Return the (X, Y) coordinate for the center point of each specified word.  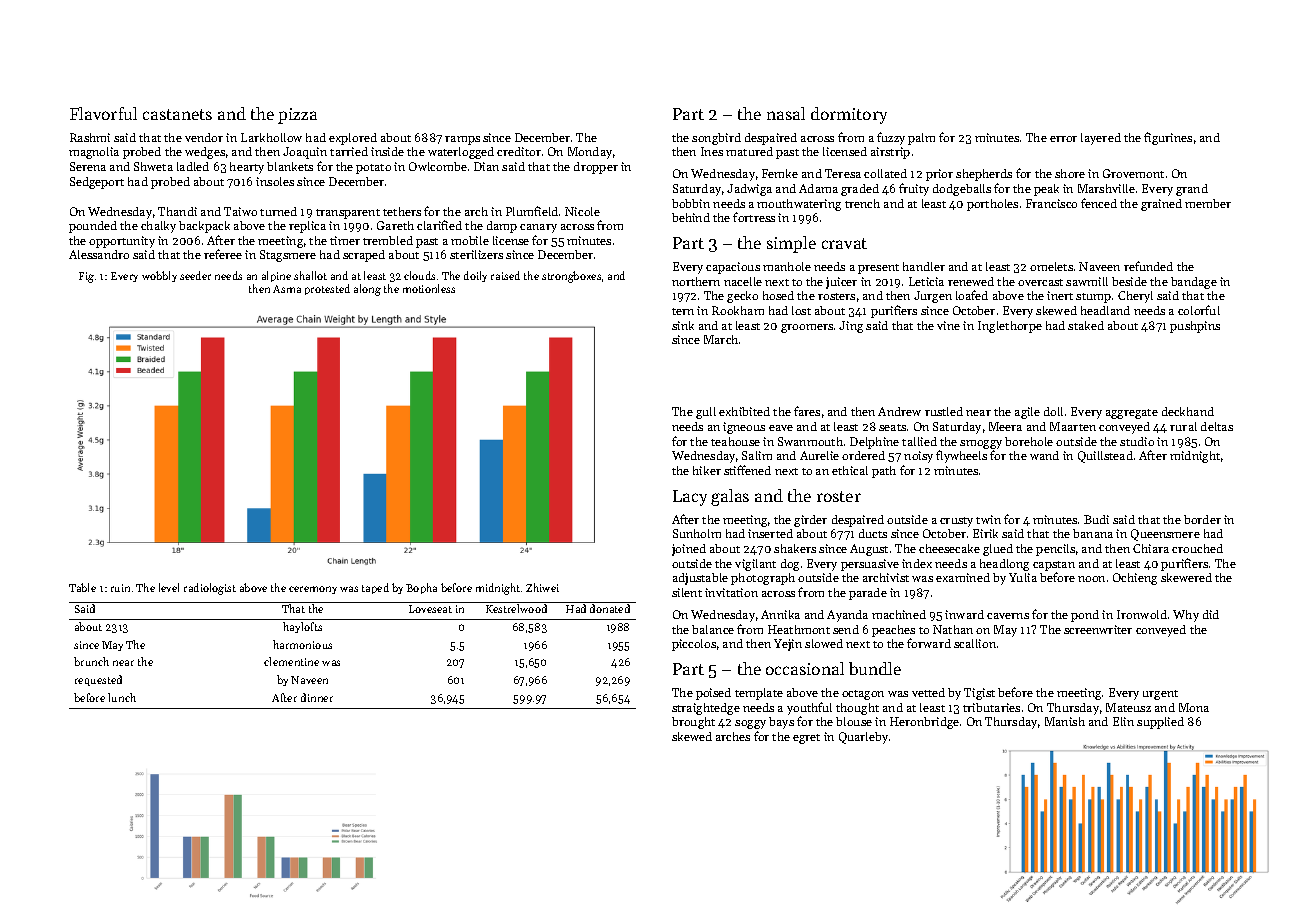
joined (689, 550)
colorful (1199, 310)
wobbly (159, 276)
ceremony (313, 590)
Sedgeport (97, 183)
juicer (841, 283)
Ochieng (1135, 579)
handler (924, 266)
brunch (91, 661)
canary (538, 228)
